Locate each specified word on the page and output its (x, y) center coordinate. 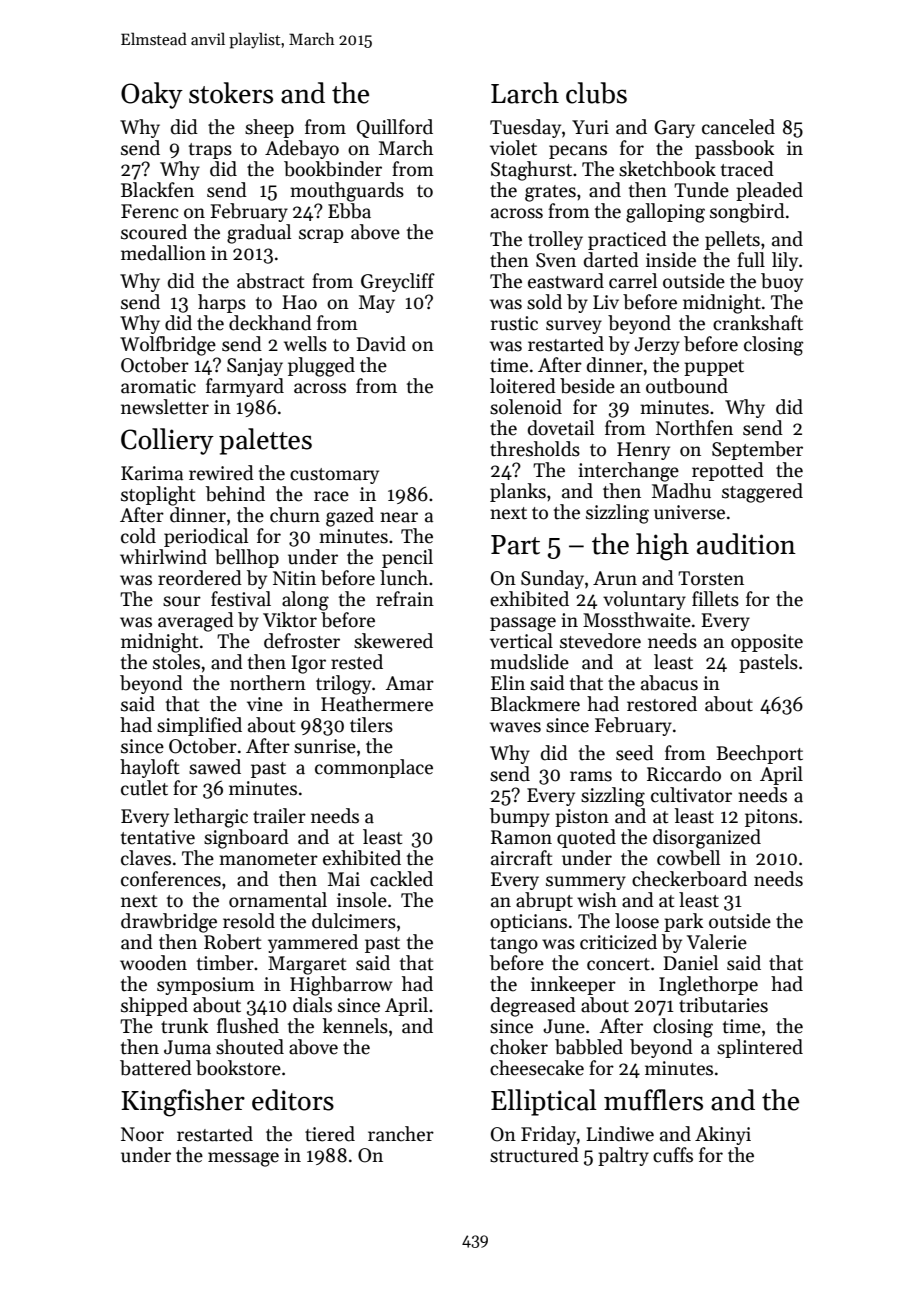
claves (146, 858)
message (243, 1159)
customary (334, 476)
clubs (596, 93)
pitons (771, 818)
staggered (762, 493)
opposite (767, 643)
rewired (221, 473)
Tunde (701, 190)
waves (515, 727)
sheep (269, 128)
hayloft (150, 768)
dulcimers (354, 921)
